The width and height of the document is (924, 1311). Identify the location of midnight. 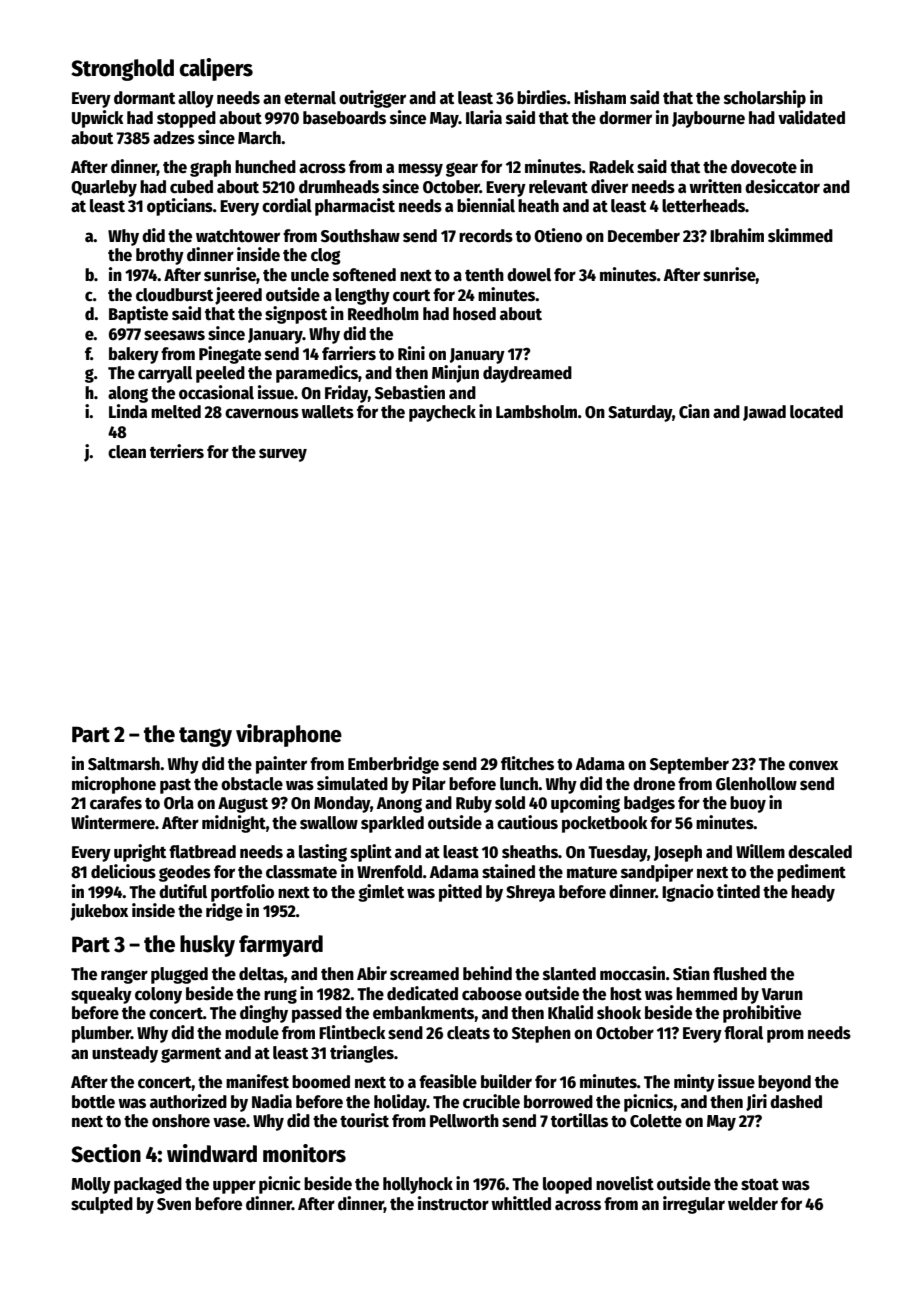
(234, 824).
